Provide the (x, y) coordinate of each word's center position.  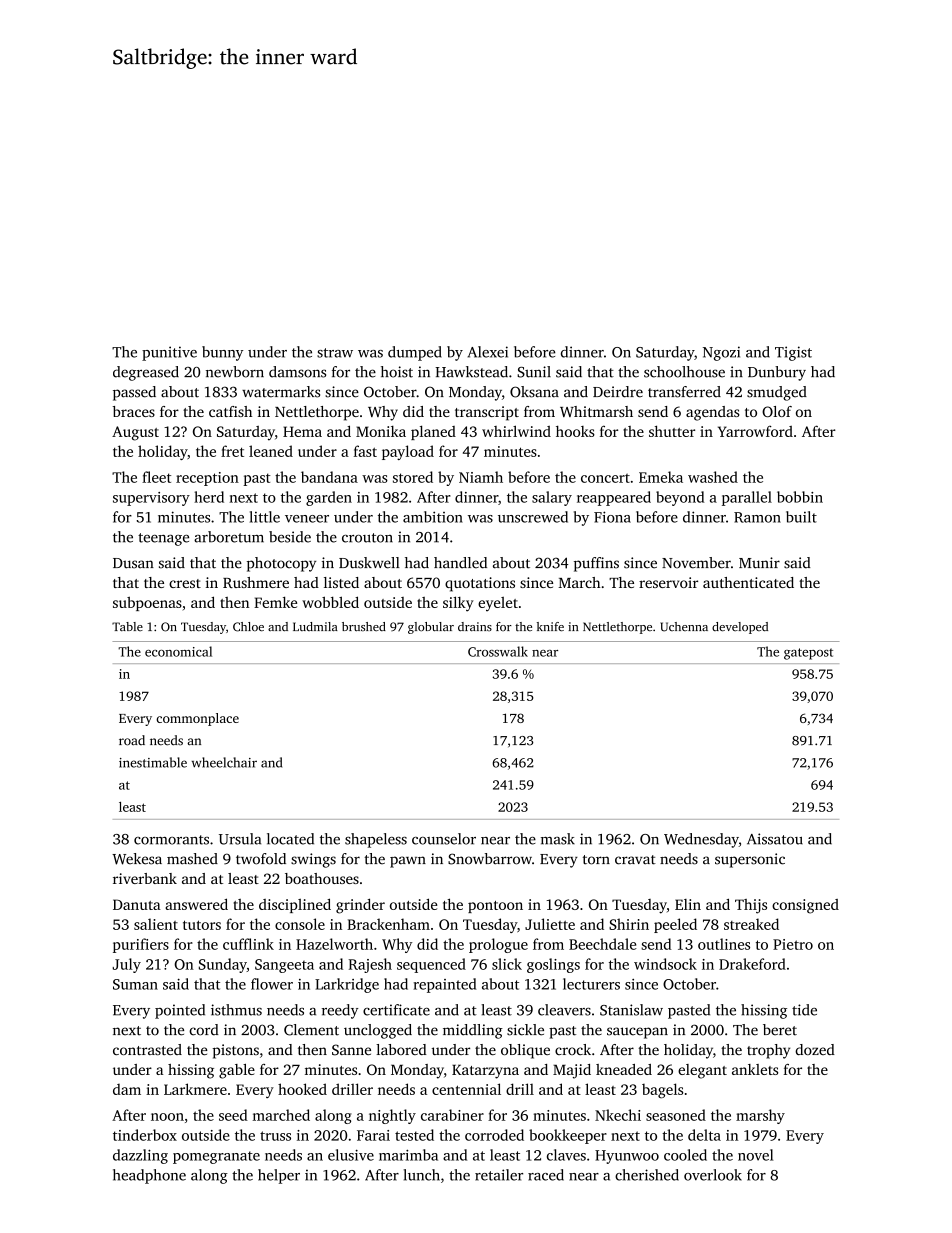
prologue (498, 945)
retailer (499, 1175)
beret (780, 1030)
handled (460, 563)
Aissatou (775, 839)
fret (232, 451)
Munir (759, 563)
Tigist (793, 353)
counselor (444, 839)
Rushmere (256, 582)
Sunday (223, 965)
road (132, 740)
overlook (713, 1175)
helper (279, 1176)
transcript (487, 413)
